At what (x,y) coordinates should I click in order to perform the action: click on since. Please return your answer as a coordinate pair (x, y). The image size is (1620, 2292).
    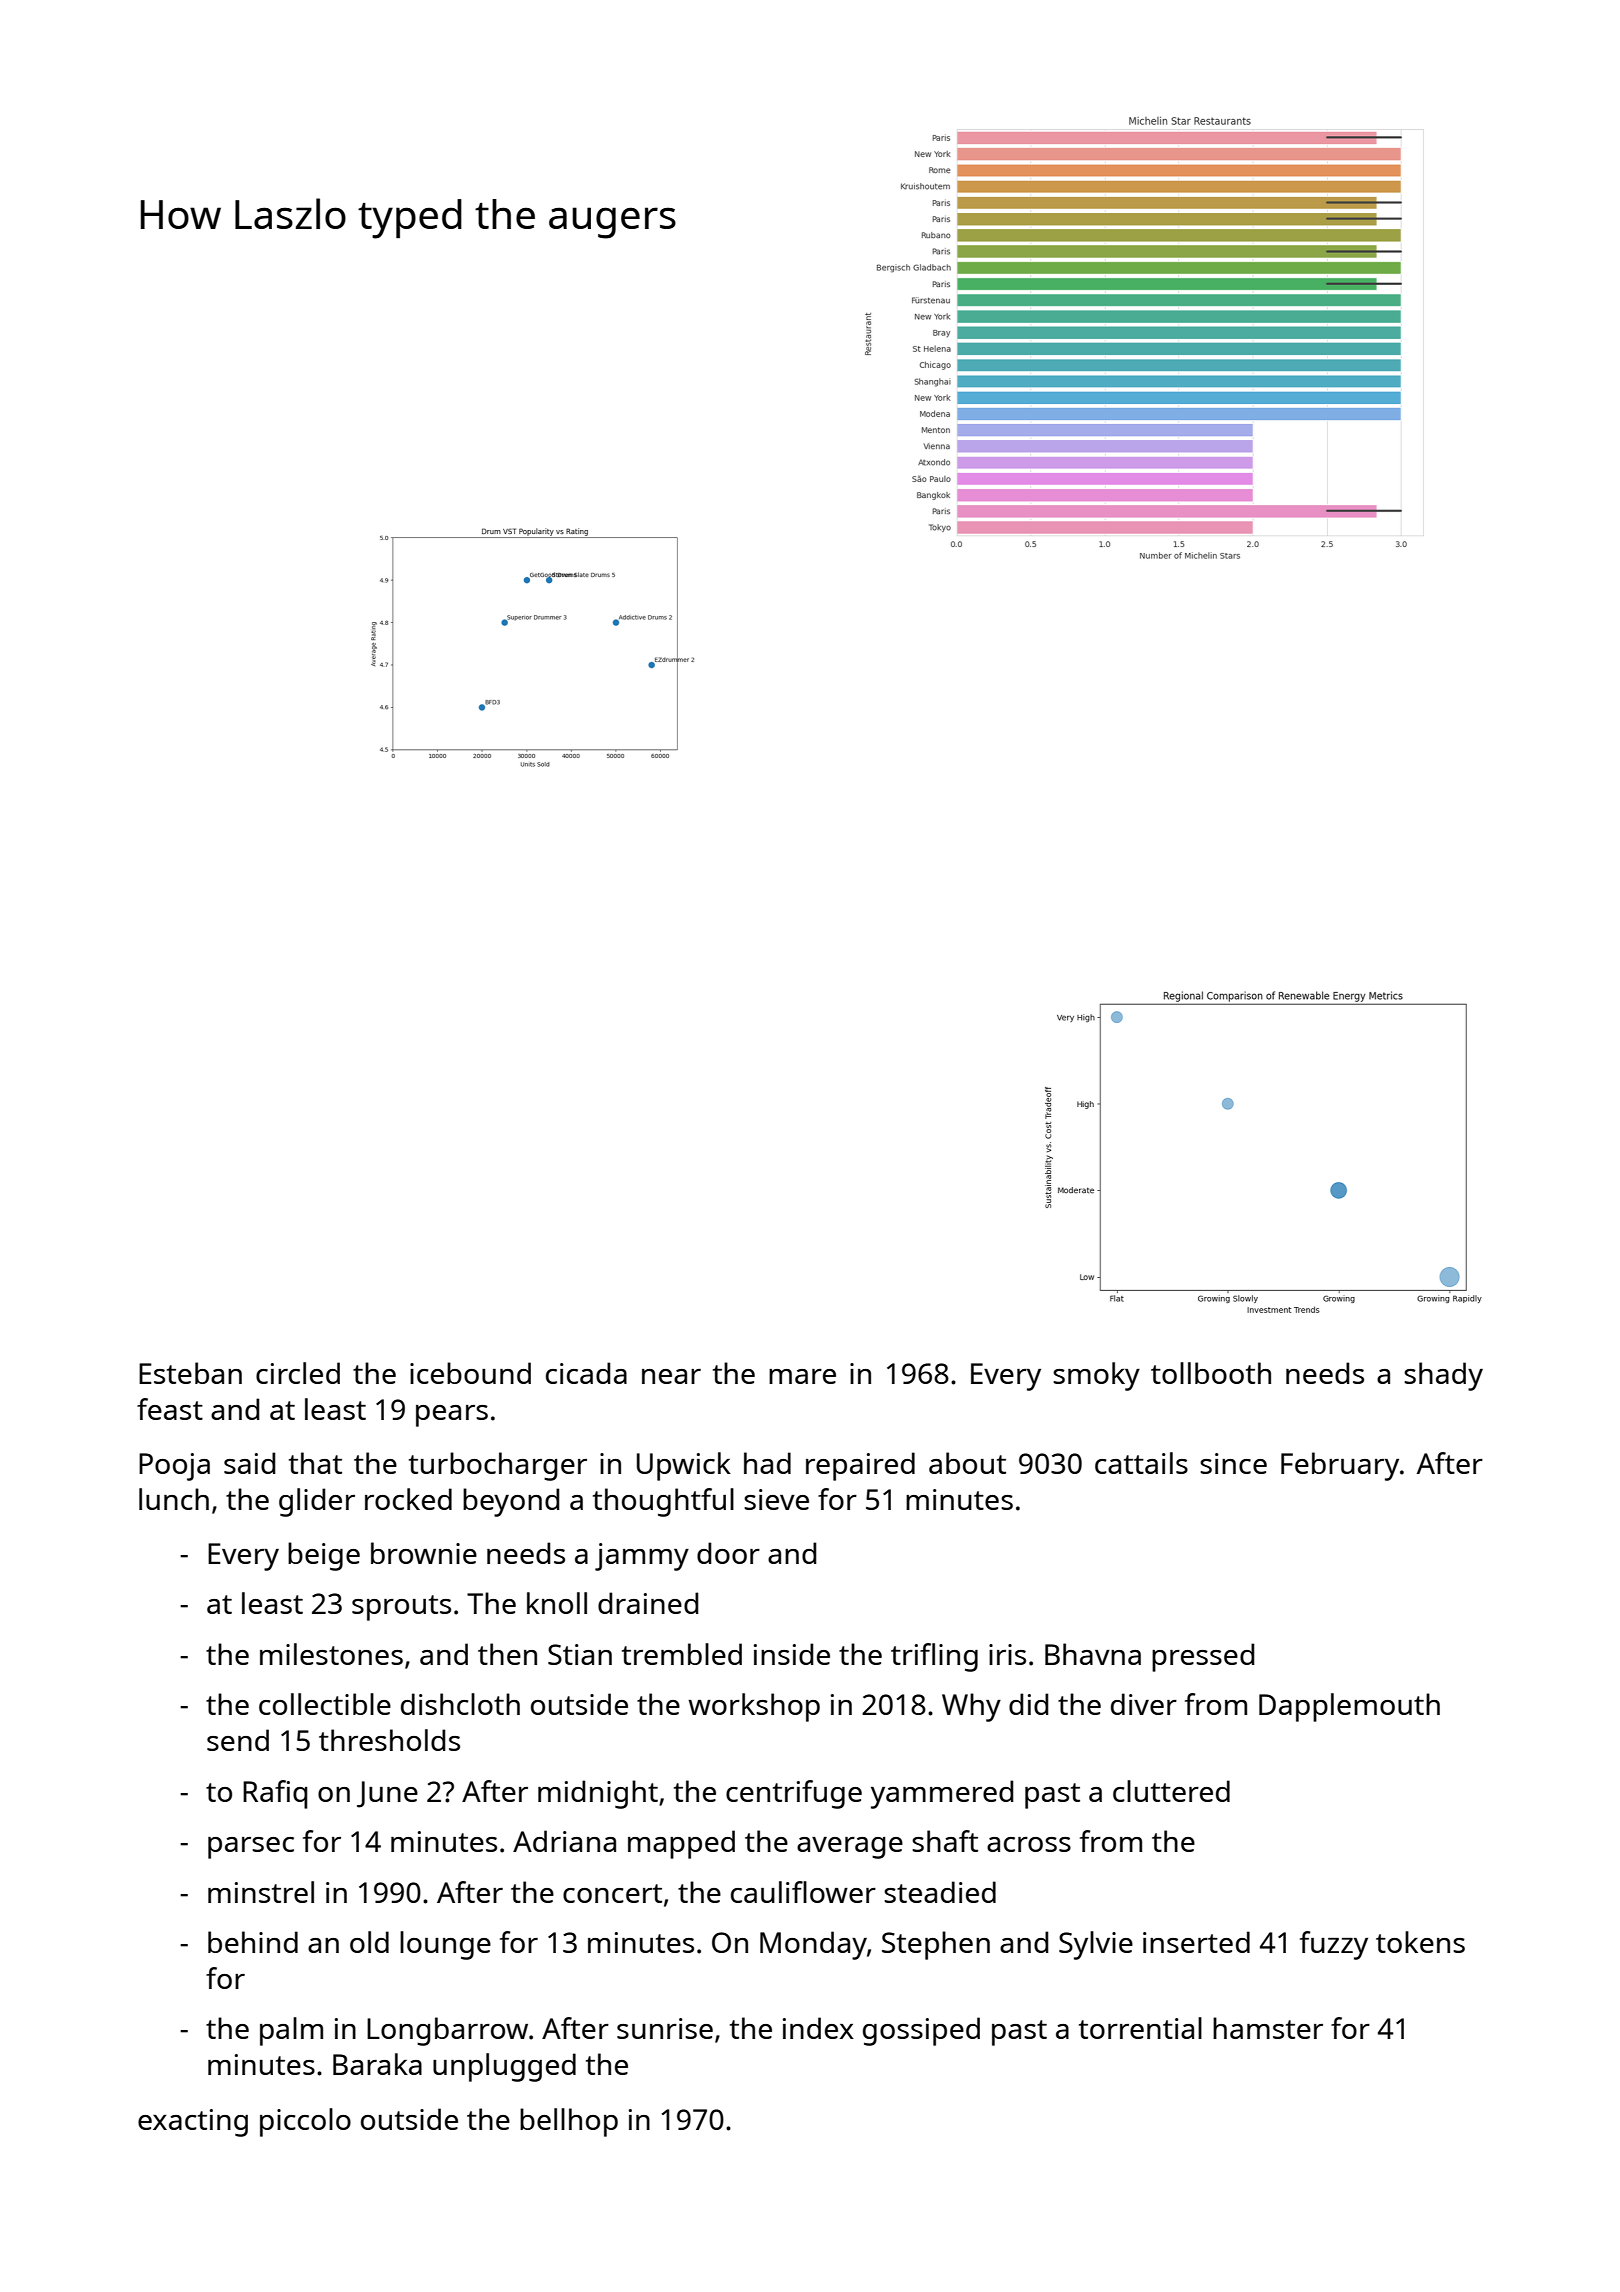
    Looking at the image, I should click on (1233, 1463).
